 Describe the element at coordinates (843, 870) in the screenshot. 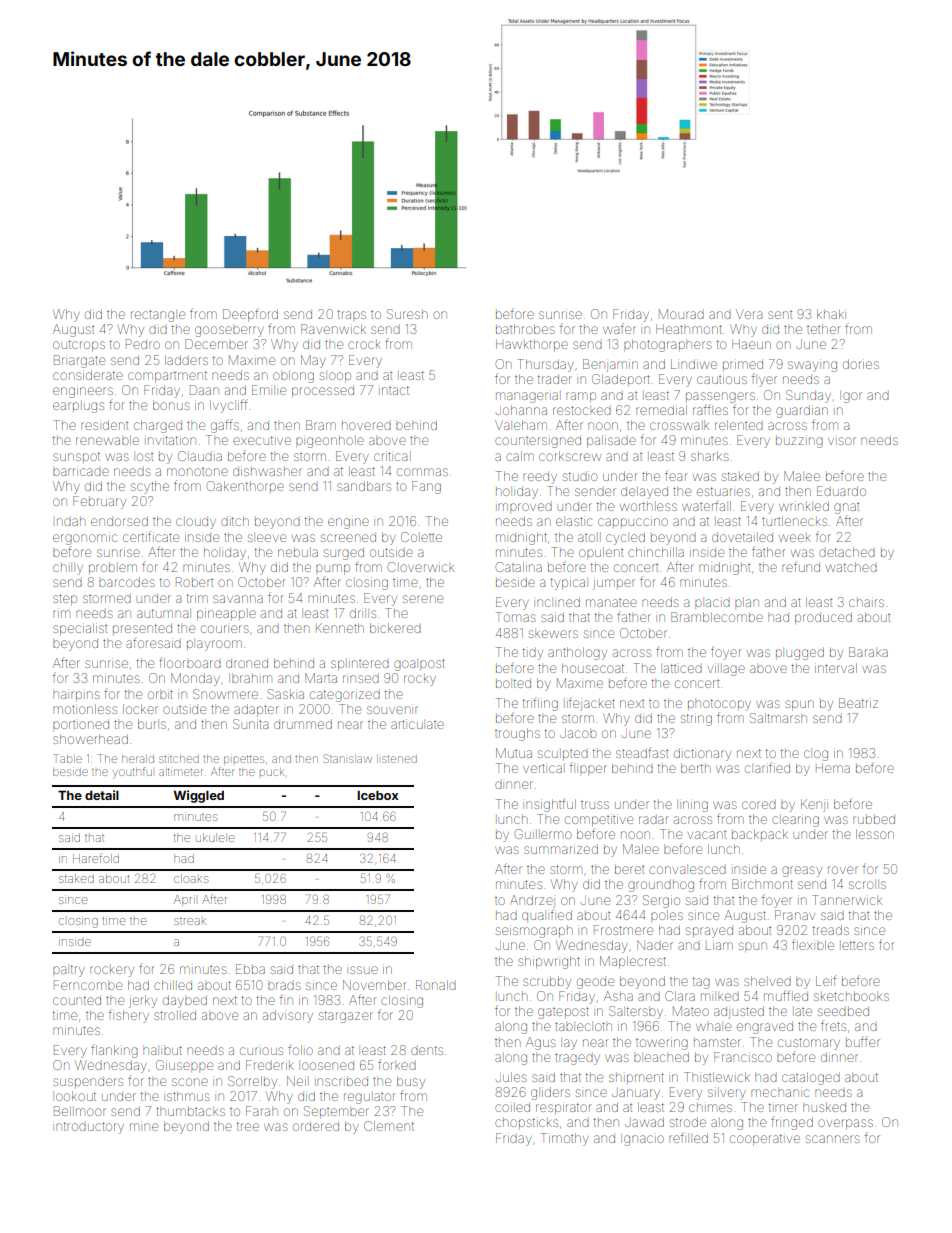

I see `rover` at that location.
